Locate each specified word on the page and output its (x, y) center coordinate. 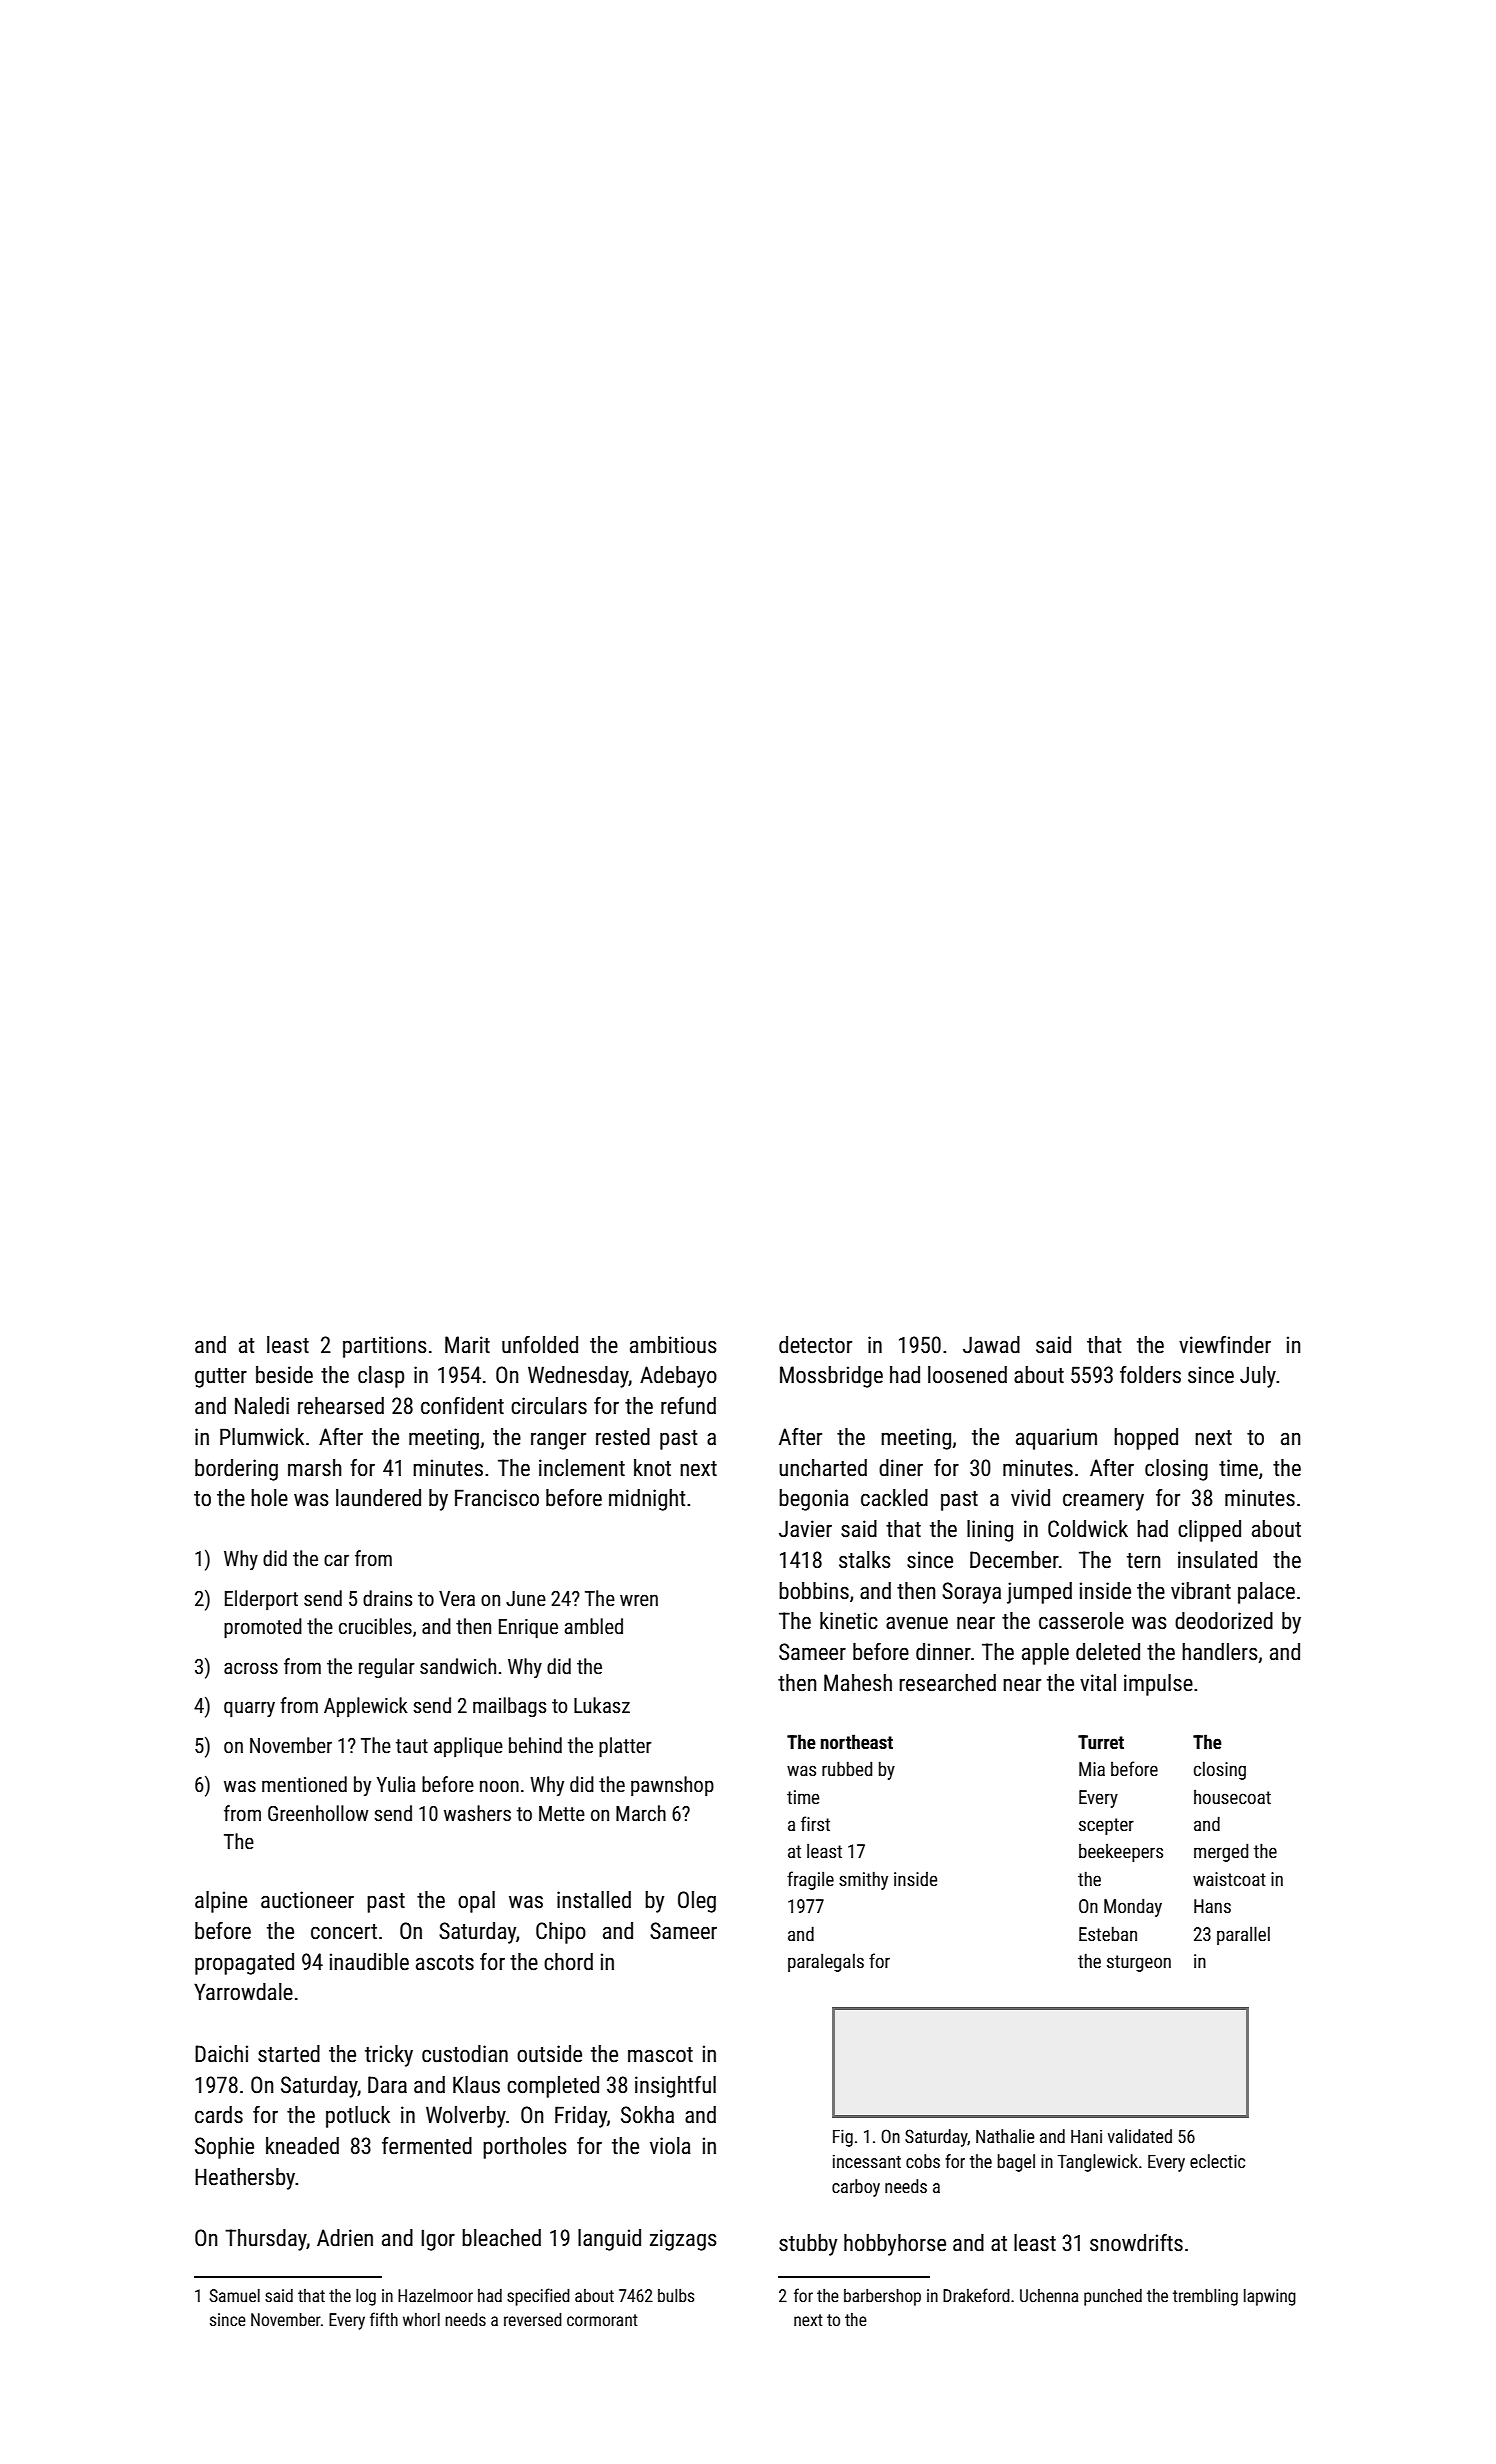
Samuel (235, 2295)
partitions (385, 1347)
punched (1113, 2297)
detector (815, 1345)
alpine (221, 1902)
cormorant (602, 2320)
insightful (675, 2087)
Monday (1133, 1907)
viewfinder (1225, 1345)
